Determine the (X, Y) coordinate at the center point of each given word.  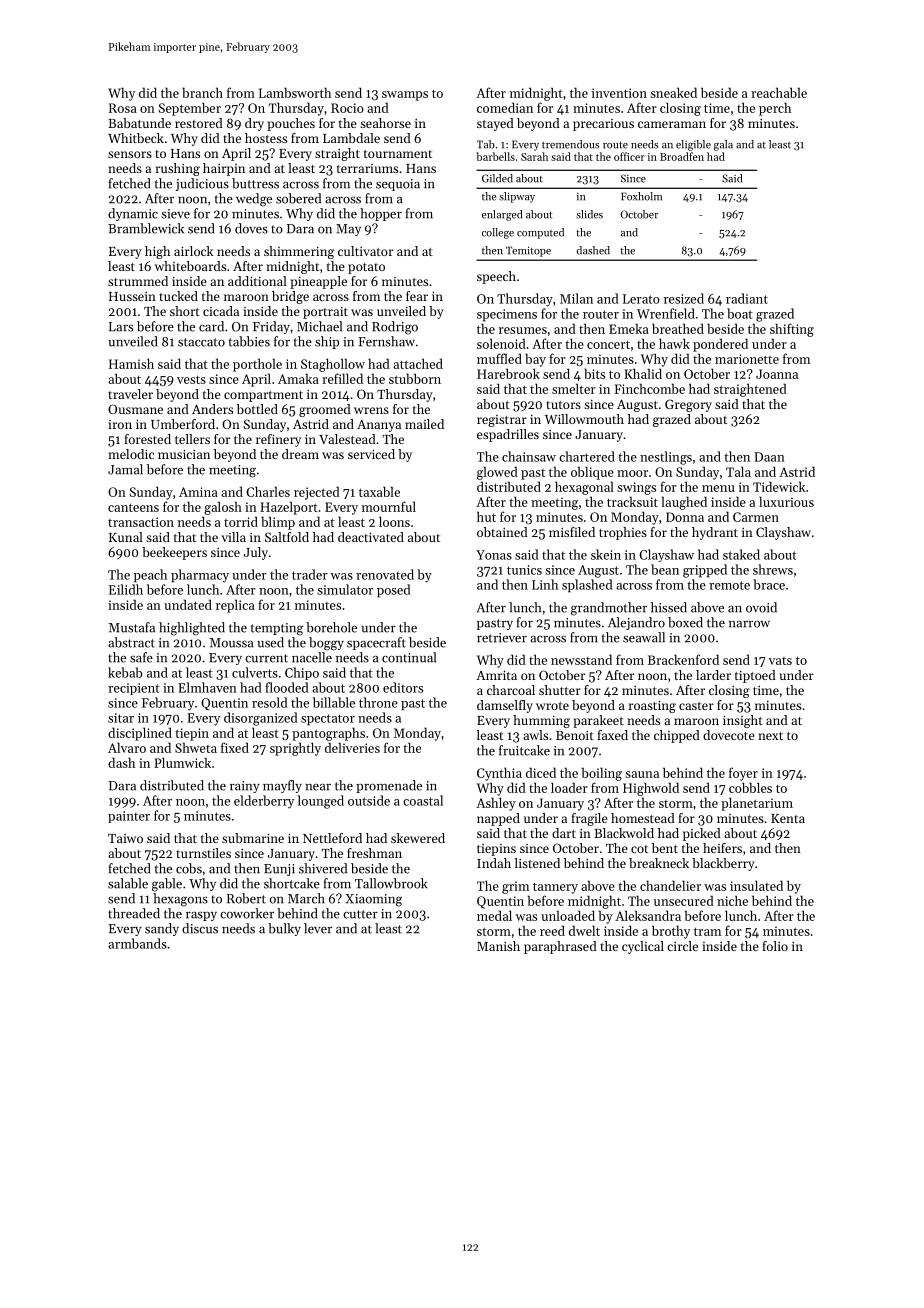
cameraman (672, 124)
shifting (792, 330)
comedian (505, 107)
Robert (246, 898)
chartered (587, 456)
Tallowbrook (391, 883)
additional (257, 281)
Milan (576, 298)
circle (682, 946)
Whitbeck (136, 138)
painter (129, 817)
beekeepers (174, 553)
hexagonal (584, 488)
